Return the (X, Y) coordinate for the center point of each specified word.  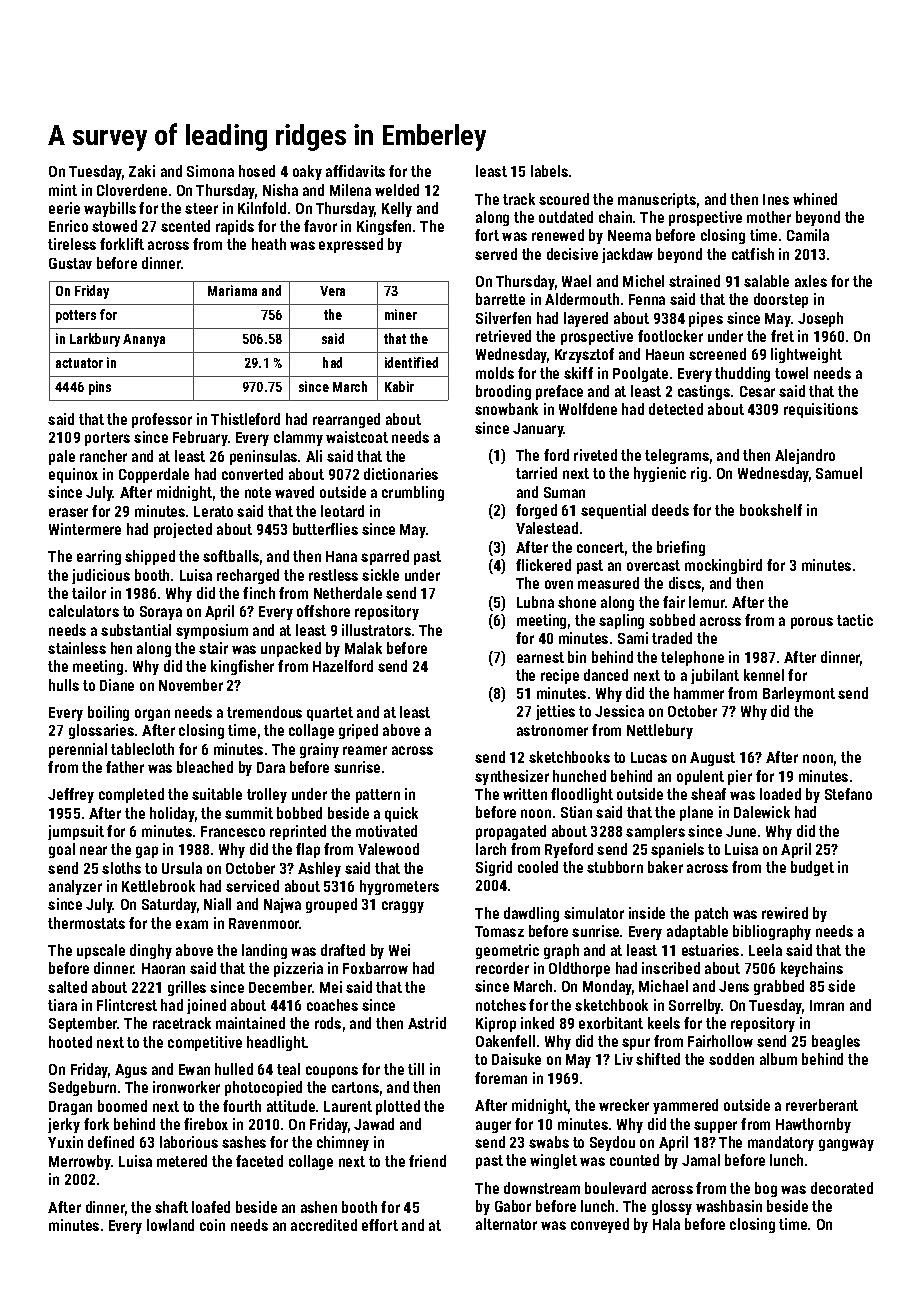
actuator (79, 363)
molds (495, 373)
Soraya (161, 613)
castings (704, 392)
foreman (501, 1078)
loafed (211, 1207)
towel (791, 373)
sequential (613, 511)
